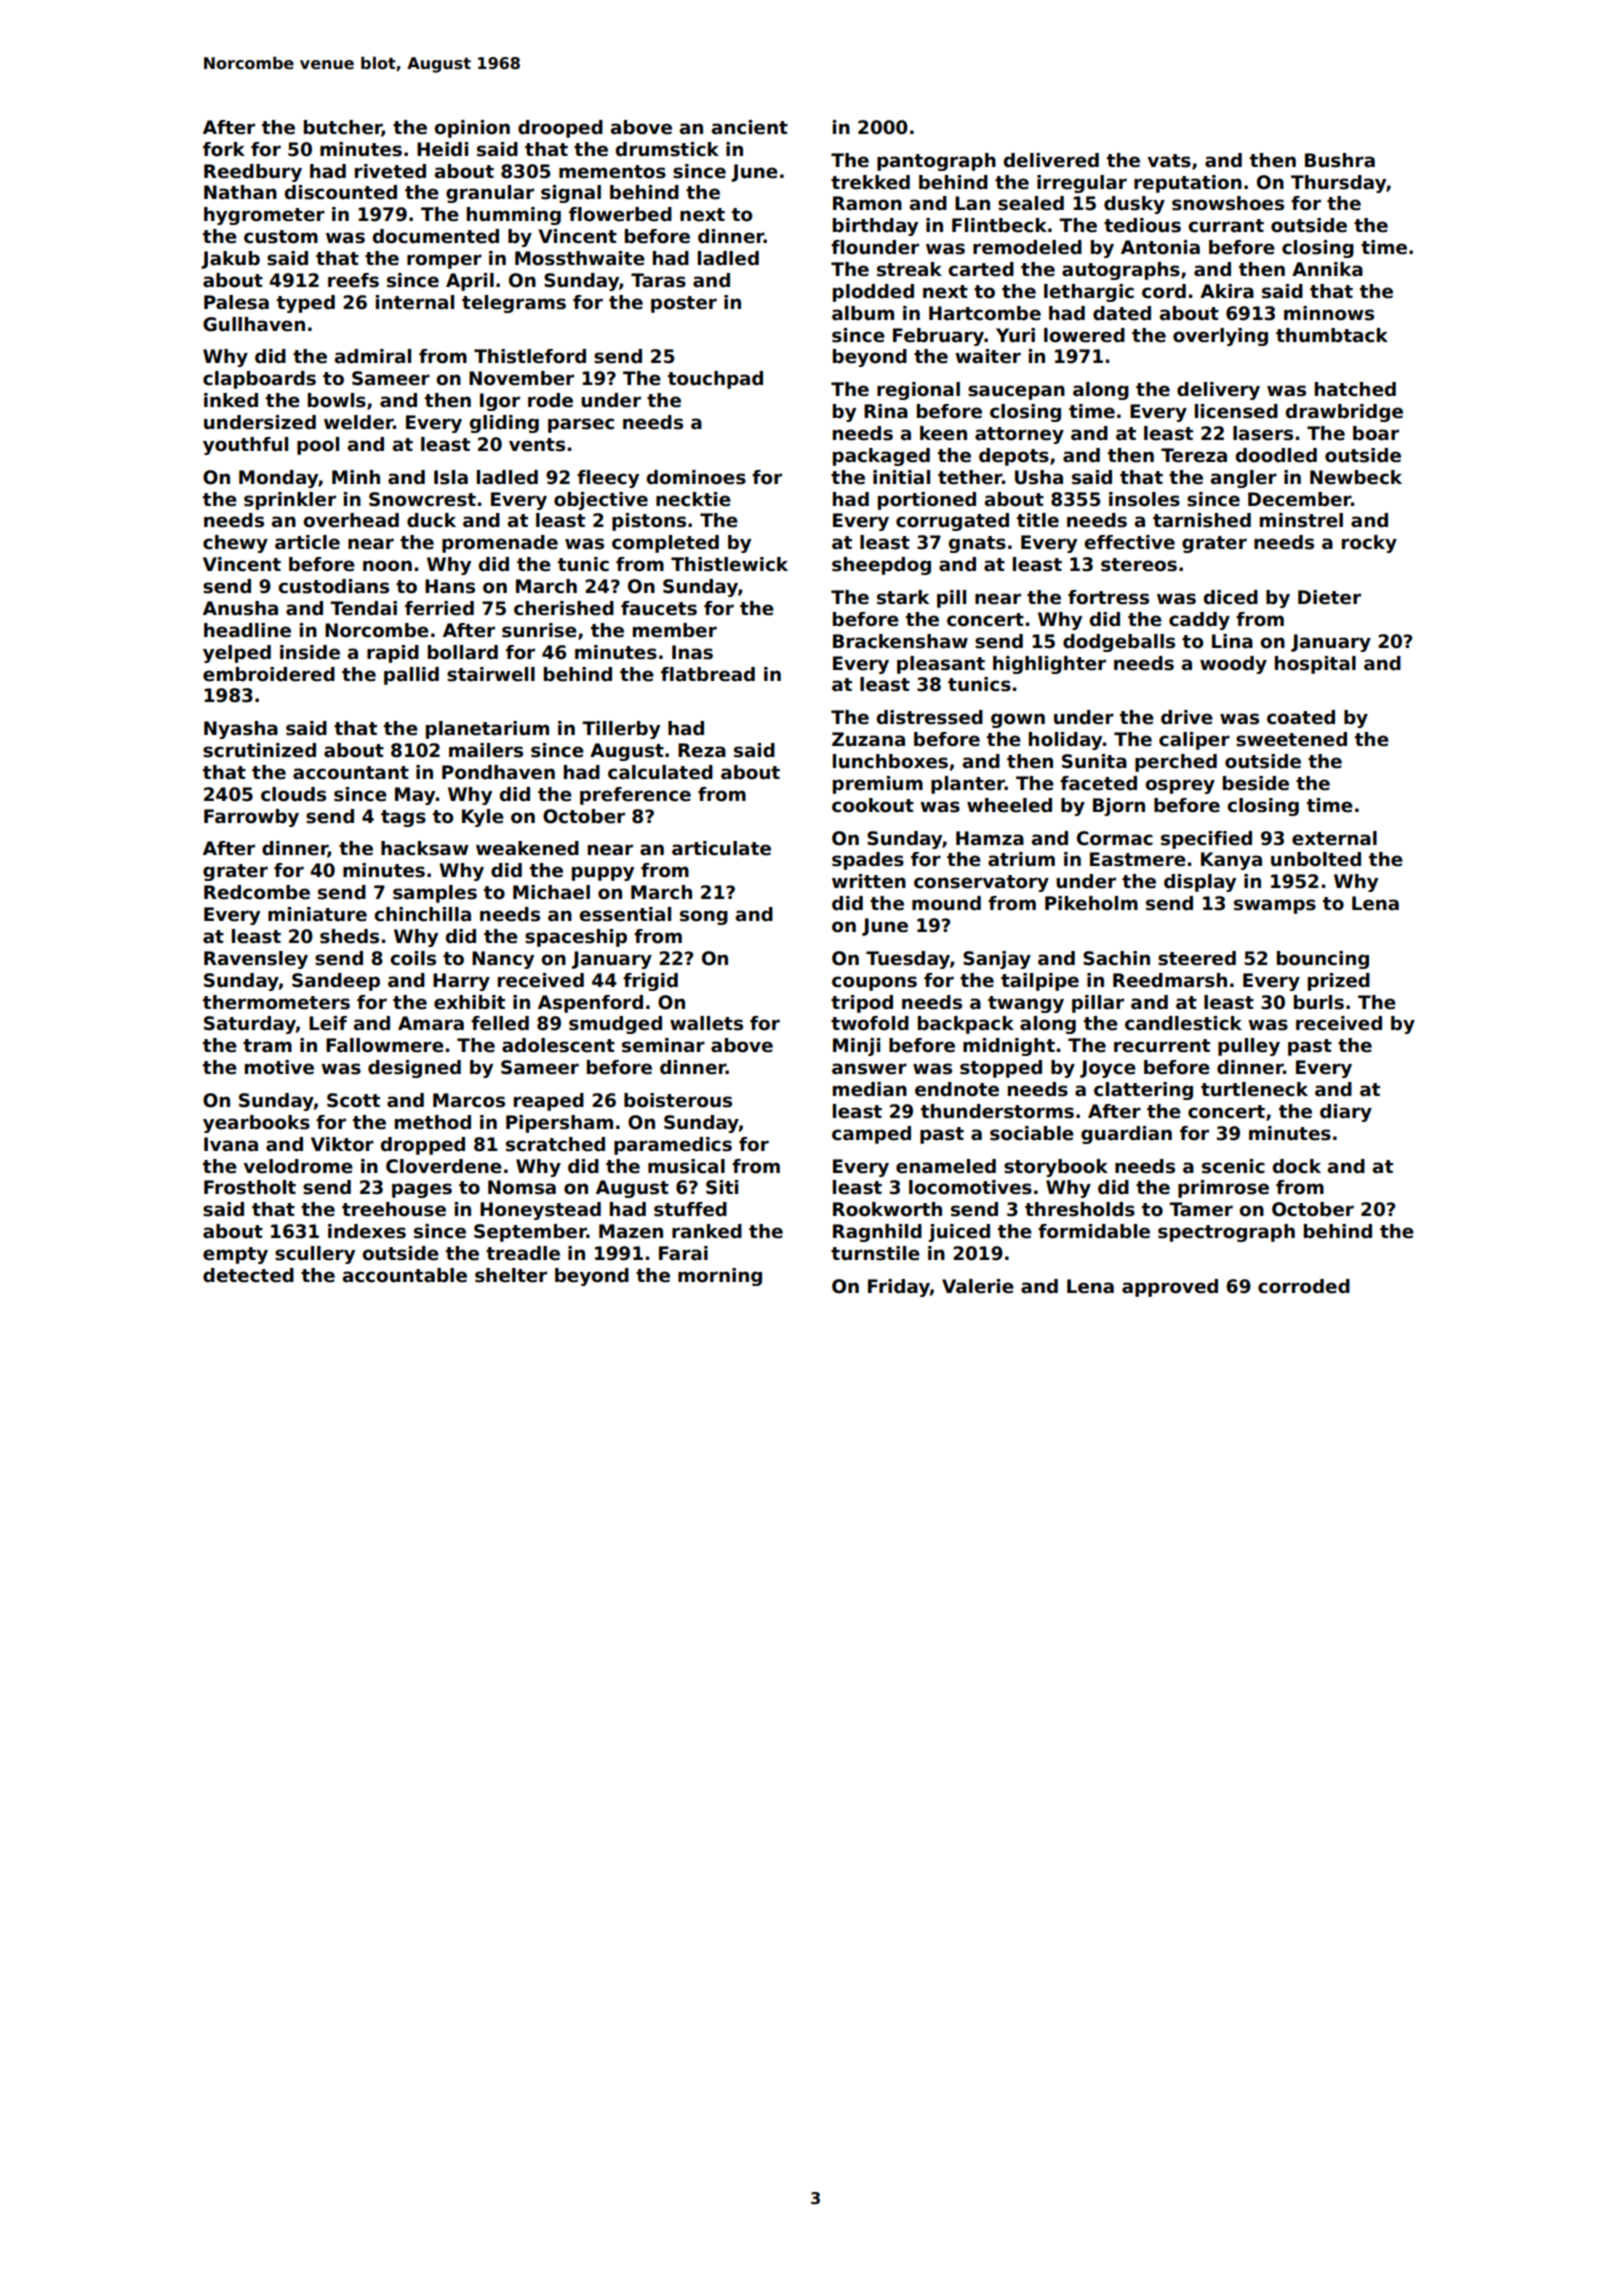  What do you see at coordinates (343, 128) in the document?
I see `butcher` at bounding box center [343, 128].
